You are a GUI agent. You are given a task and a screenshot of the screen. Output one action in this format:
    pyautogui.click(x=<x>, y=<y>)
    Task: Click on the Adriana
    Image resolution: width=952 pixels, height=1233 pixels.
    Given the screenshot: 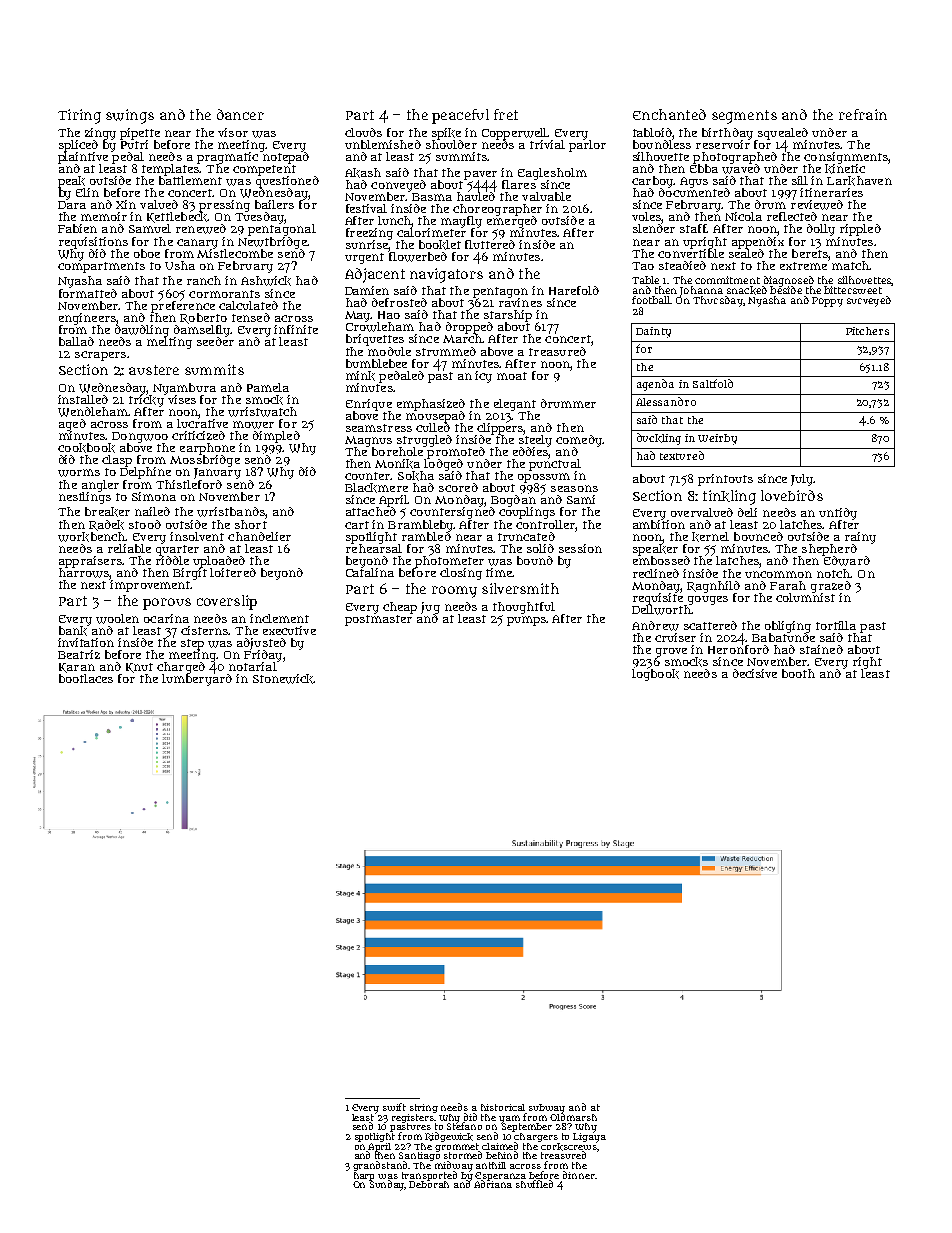 What is the action you would take?
    pyautogui.click(x=493, y=1184)
